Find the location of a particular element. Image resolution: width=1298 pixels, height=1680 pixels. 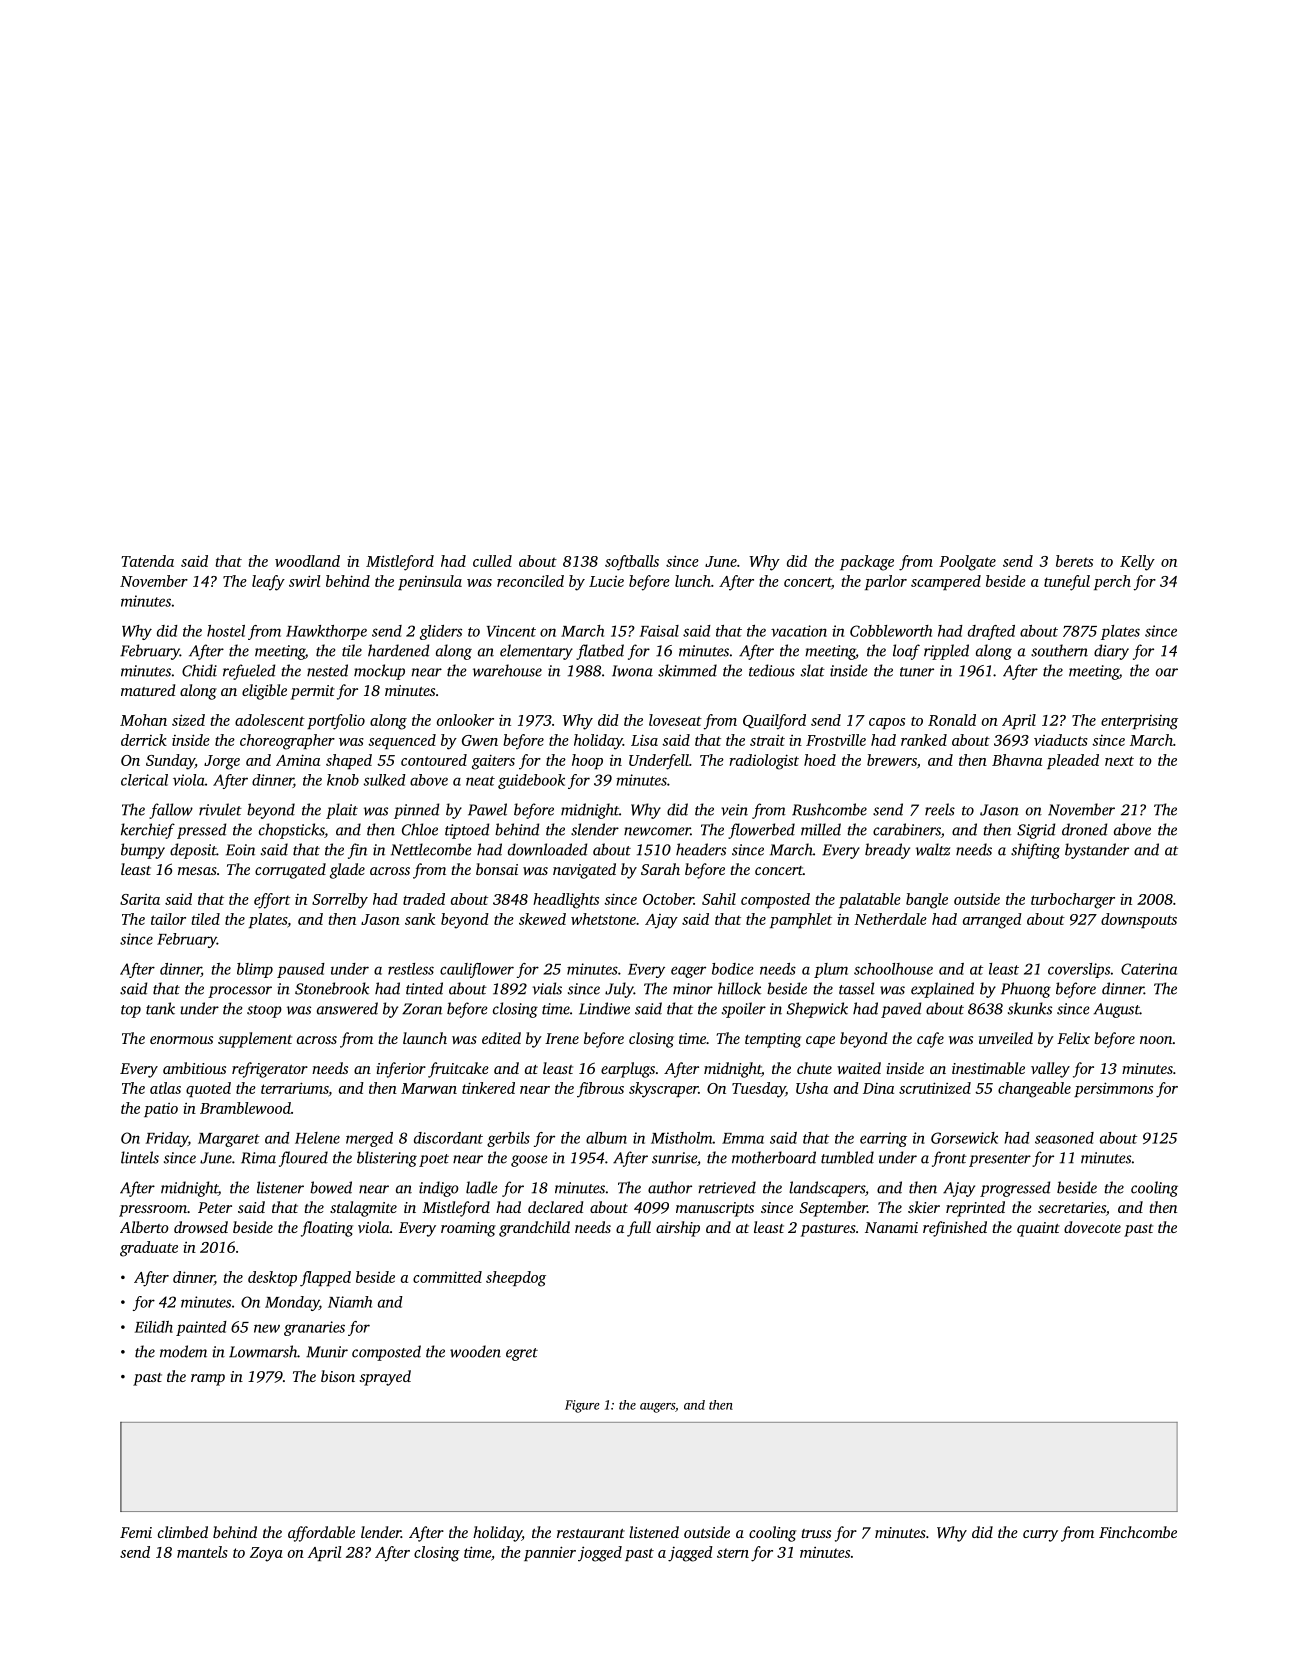

Figure is located at coordinates (582, 1406).
